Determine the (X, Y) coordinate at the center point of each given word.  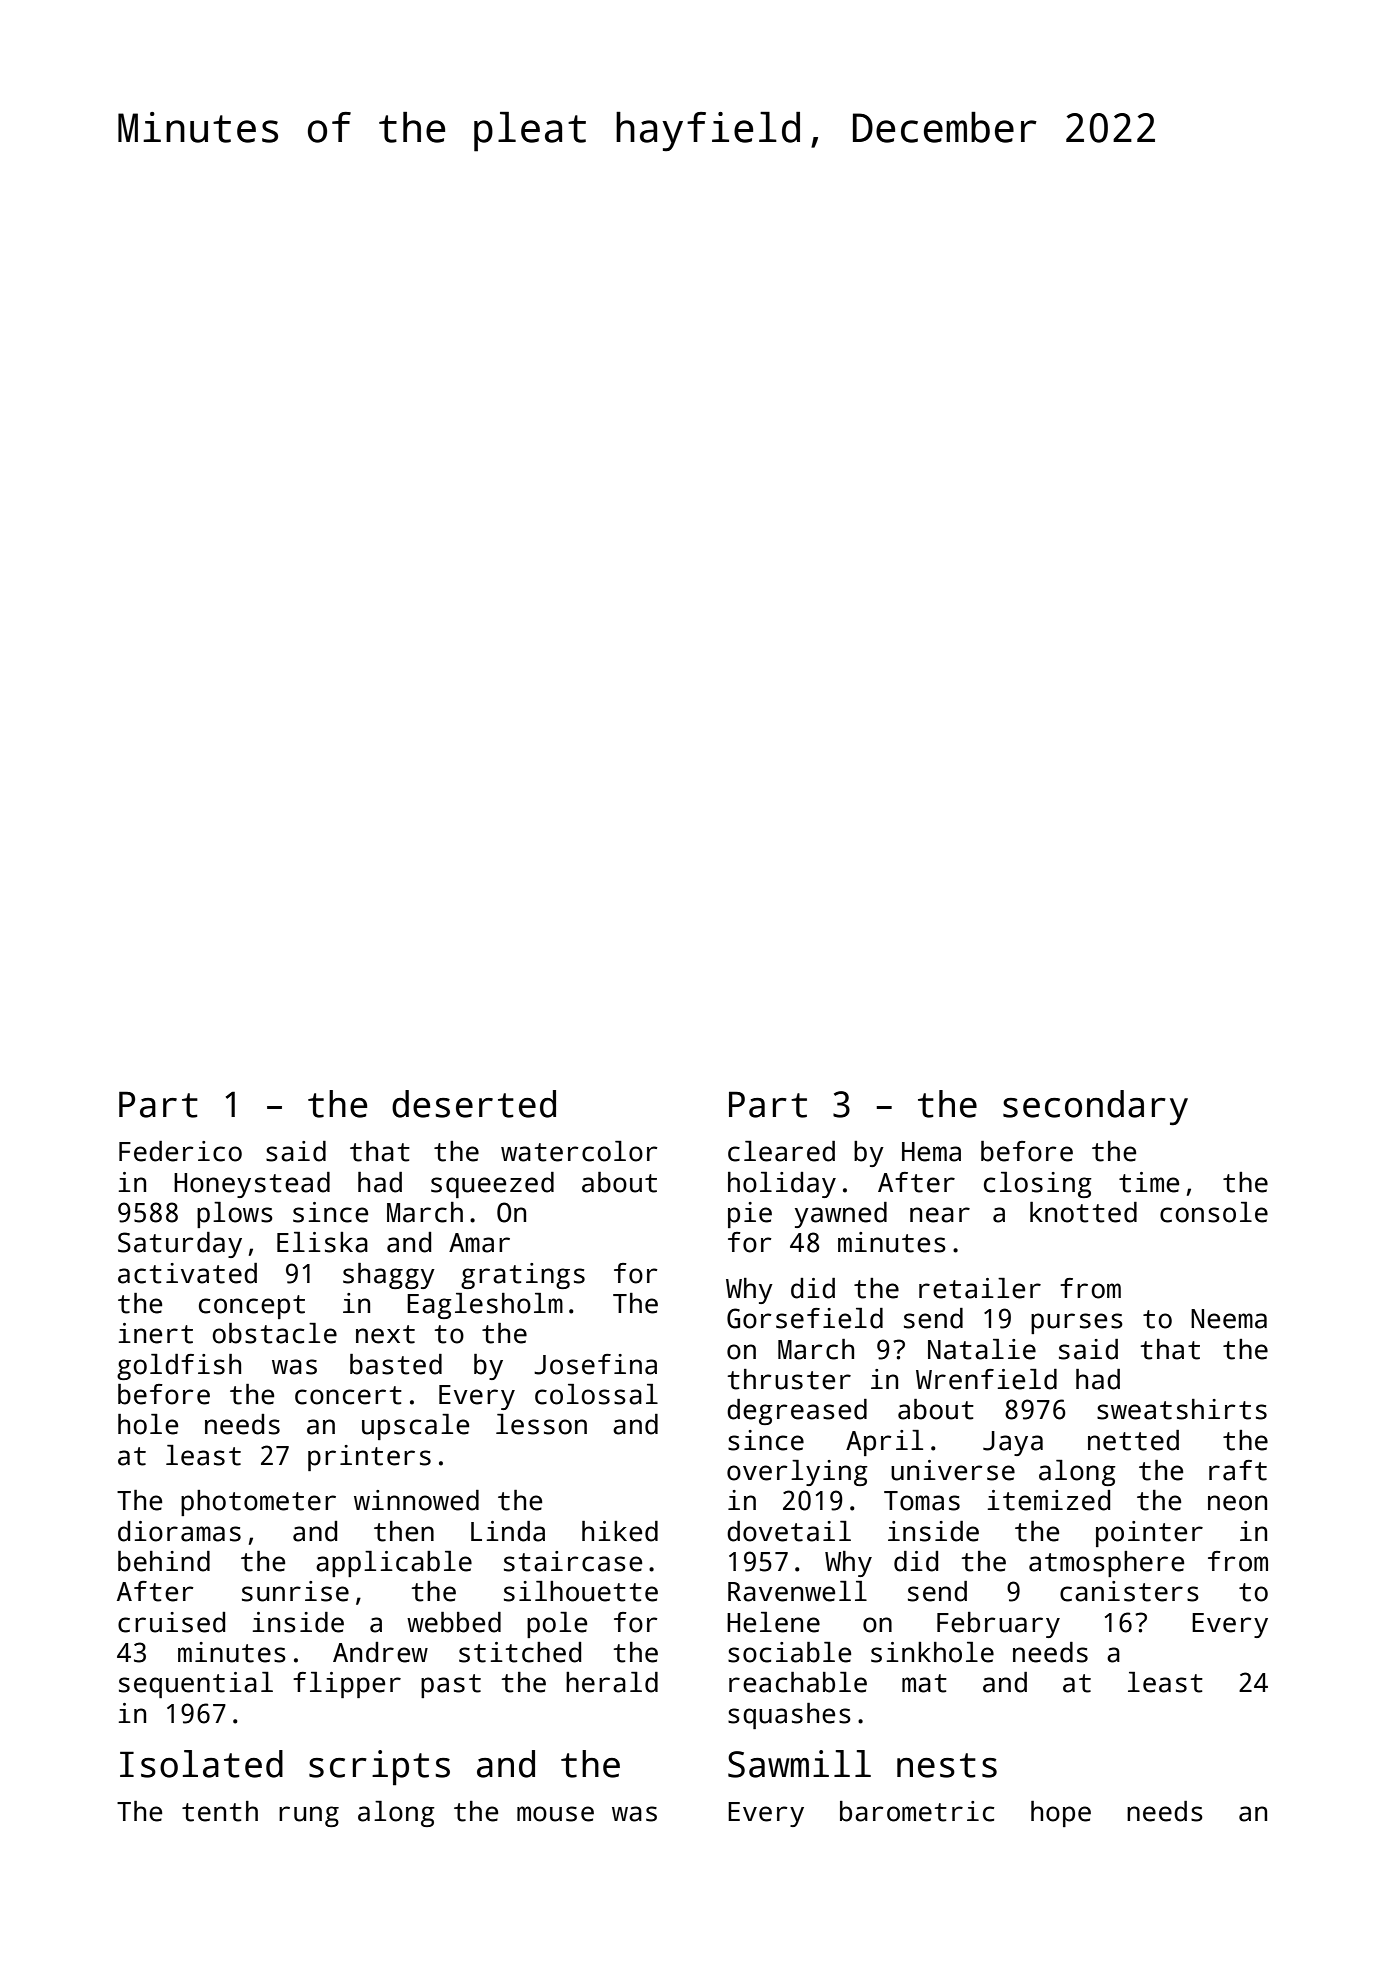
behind (164, 1561)
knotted (1083, 1212)
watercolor (579, 1151)
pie (750, 1215)
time (1149, 1182)
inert (156, 1333)
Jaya (1013, 1443)
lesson (541, 1424)
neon (1237, 1503)
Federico (180, 1151)
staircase (573, 1561)
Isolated (201, 1764)
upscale (415, 1427)
